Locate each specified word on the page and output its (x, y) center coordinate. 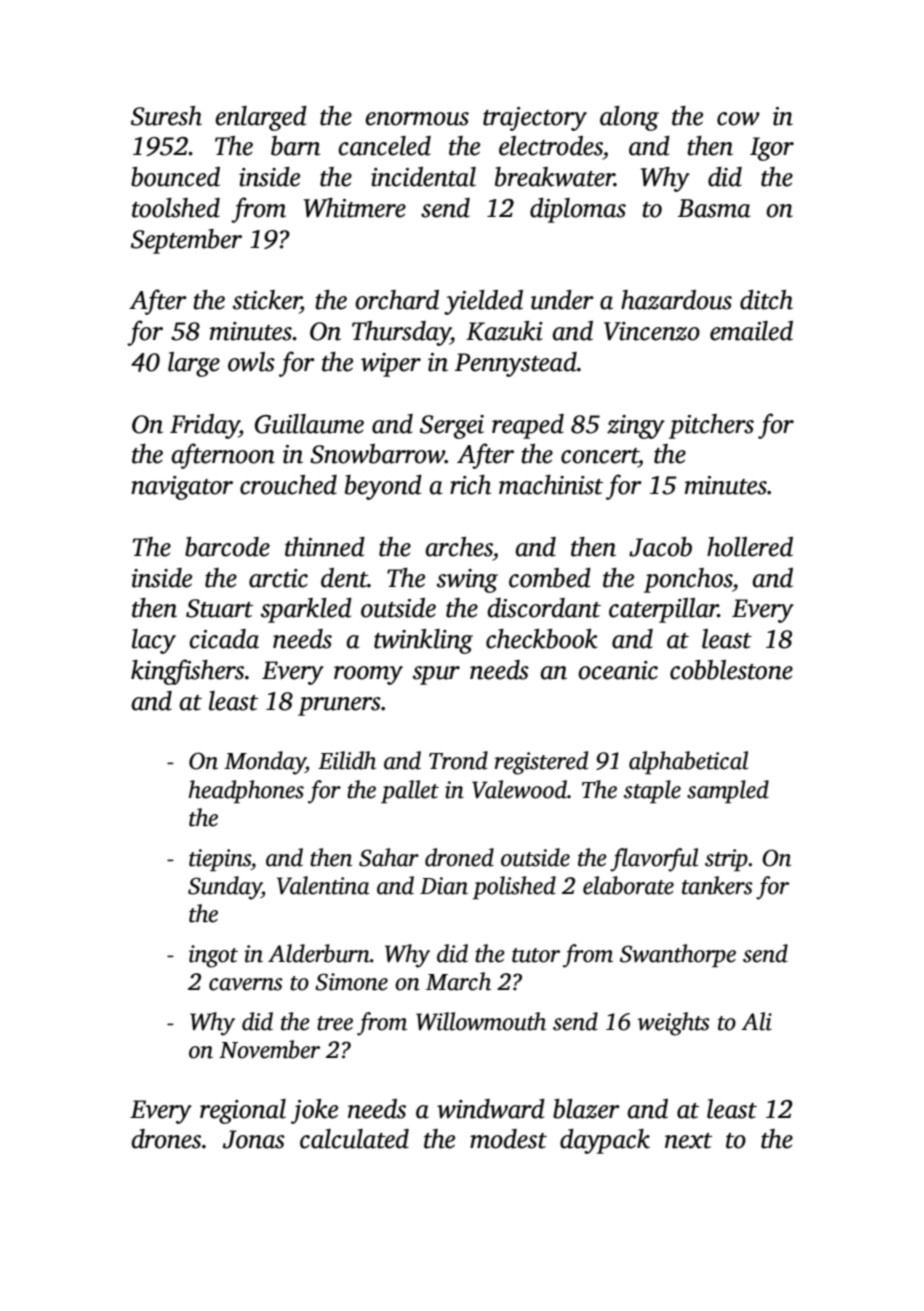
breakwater (554, 177)
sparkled (306, 610)
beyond (383, 487)
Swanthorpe (678, 955)
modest (508, 1139)
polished (514, 887)
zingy (636, 427)
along (629, 118)
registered (541, 763)
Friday (204, 426)
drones (166, 1139)
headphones (246, 791)
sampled (728, 791)
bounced (175, 177)
